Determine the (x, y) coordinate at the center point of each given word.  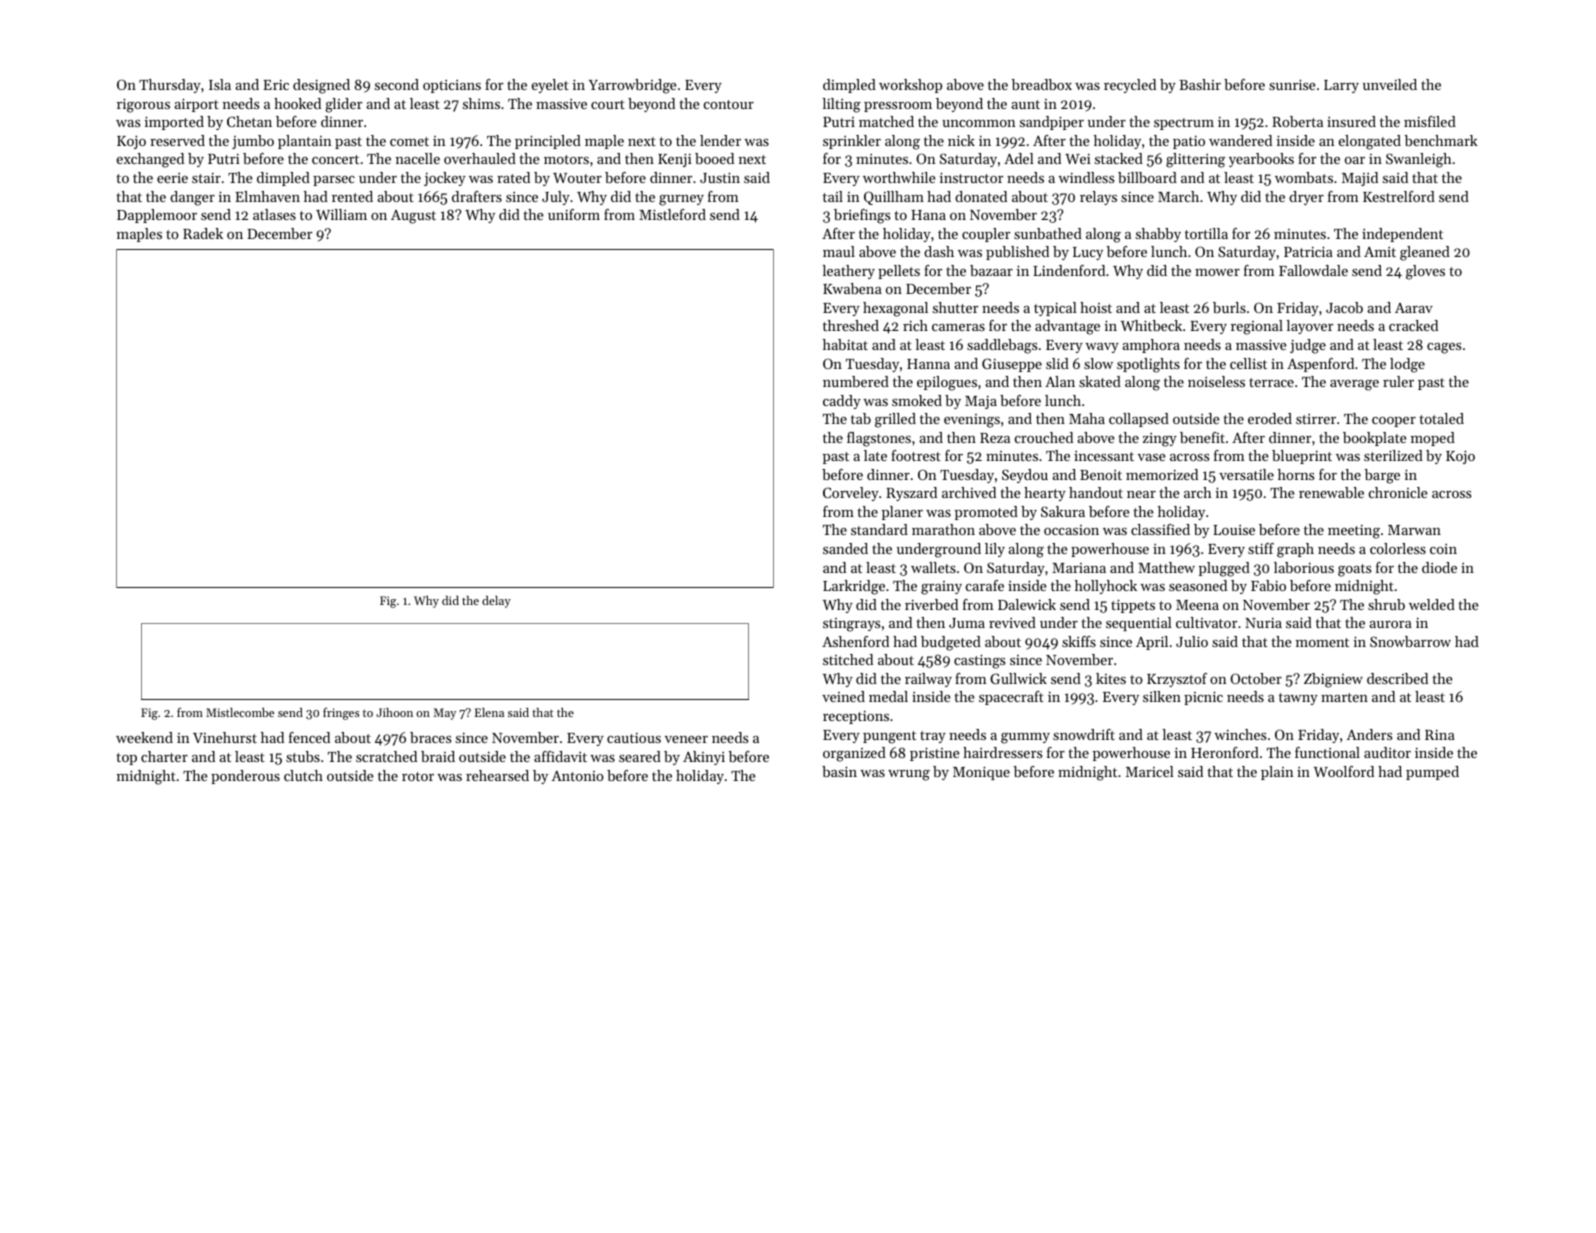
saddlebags (1002, 346)
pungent (889, 737)
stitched (848, 659)
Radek (203, 233)
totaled (1441, 418)
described (1397, 678)
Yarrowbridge (633, 86)
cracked (1413, 325)
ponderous (245, 777)
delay (496, 602)
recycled (1130, 86)
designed (321, 86)
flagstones (879, 439)
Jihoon (394, 712)
